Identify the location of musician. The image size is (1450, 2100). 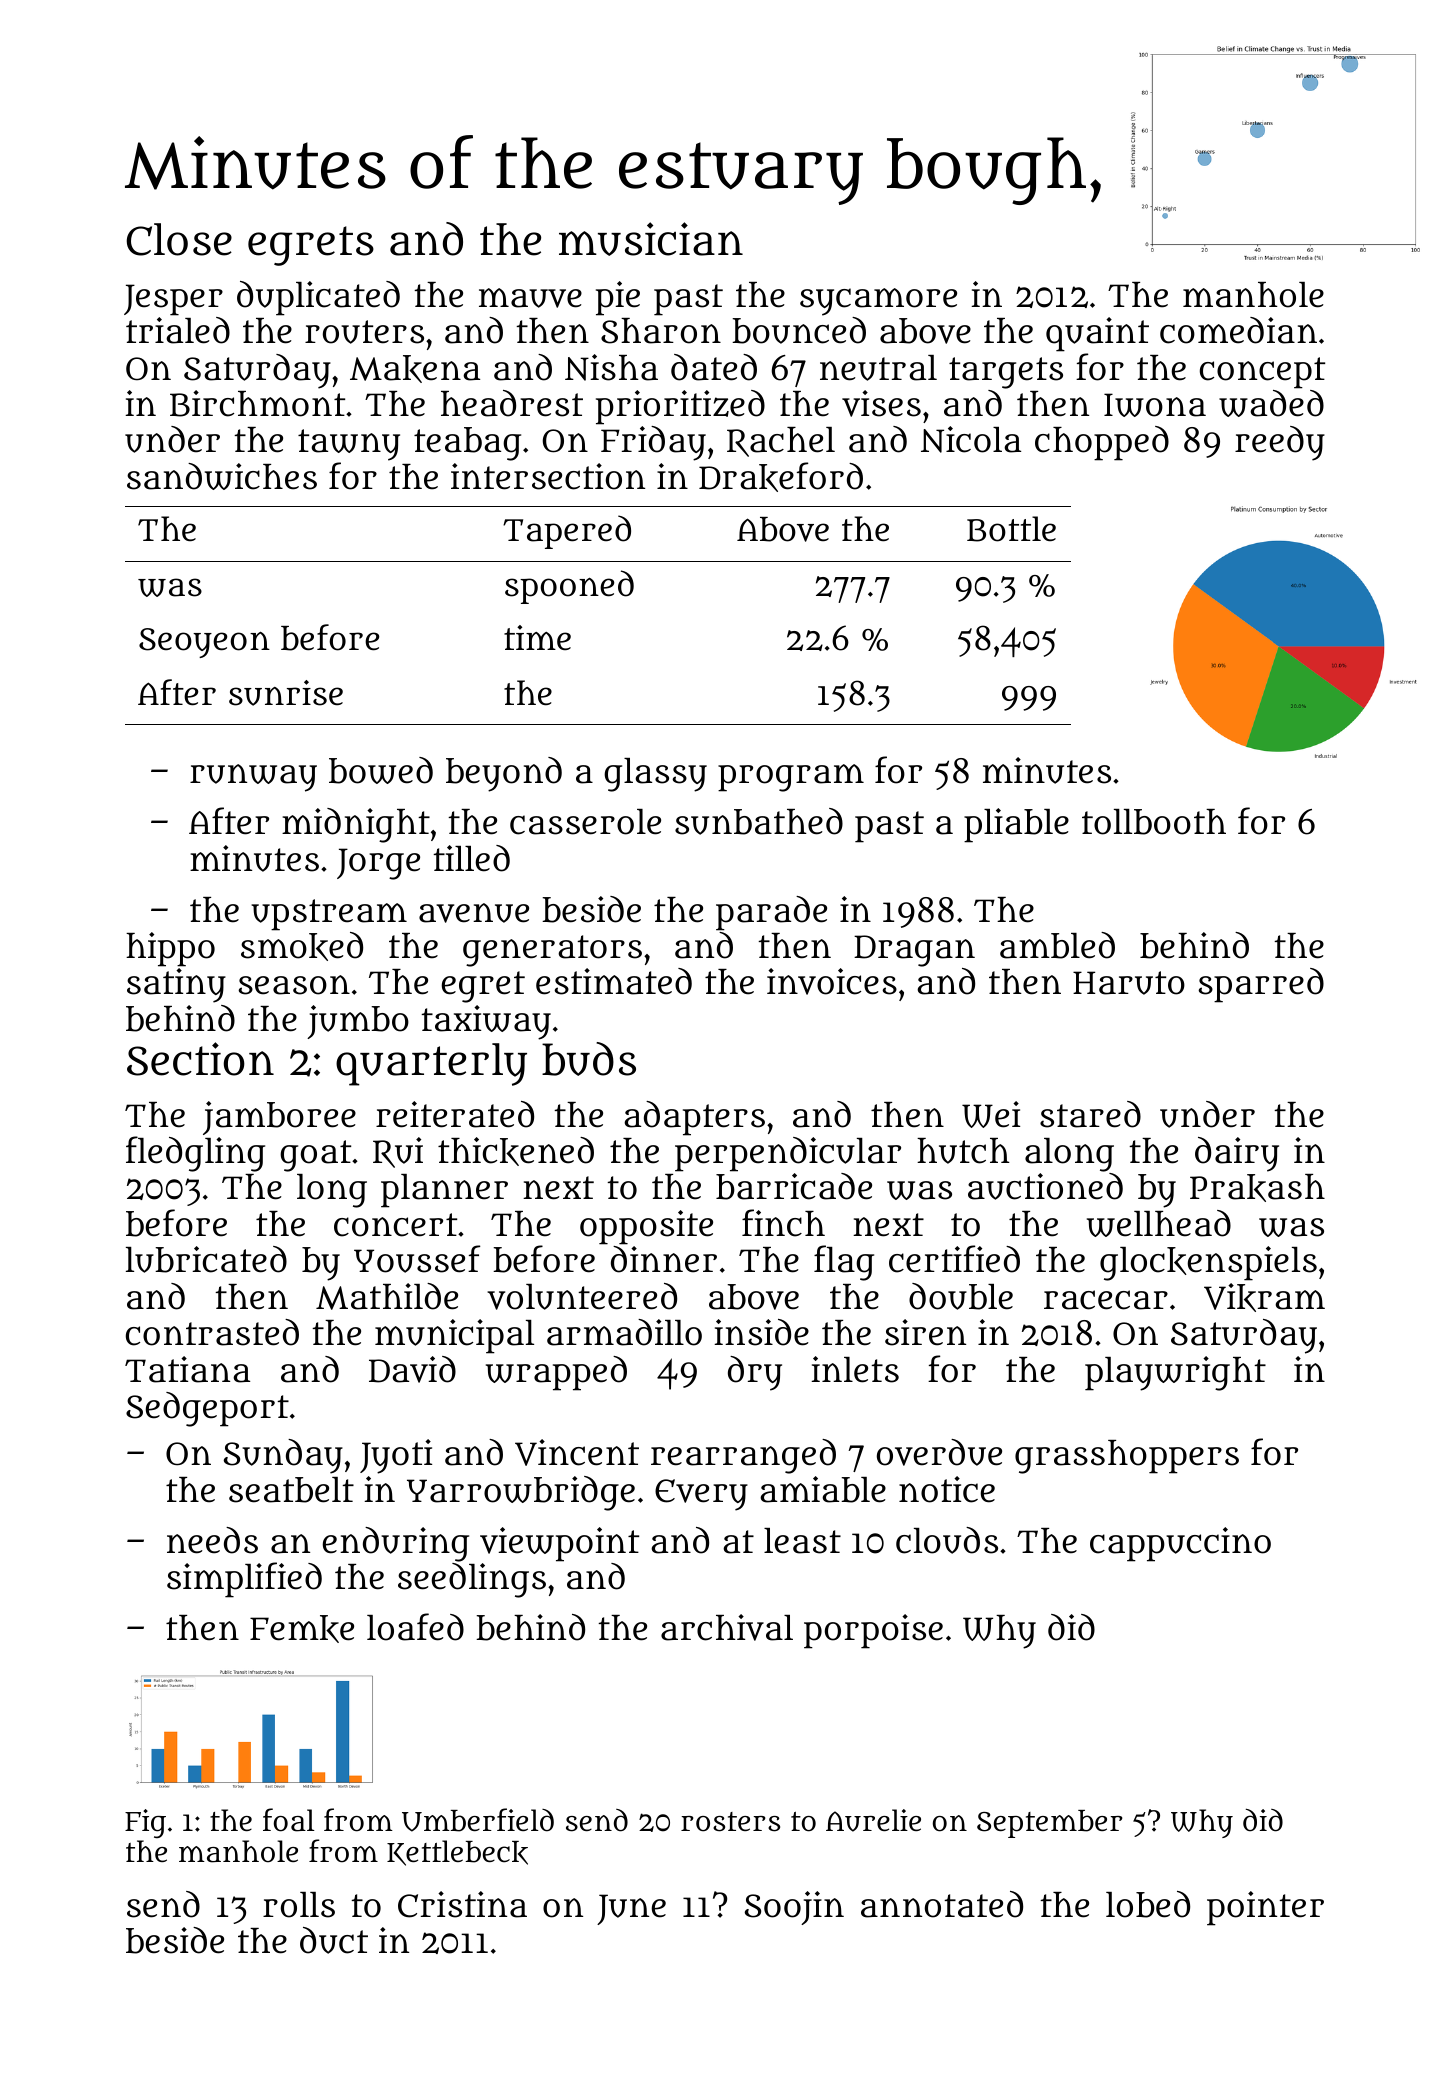
(651, 239).
